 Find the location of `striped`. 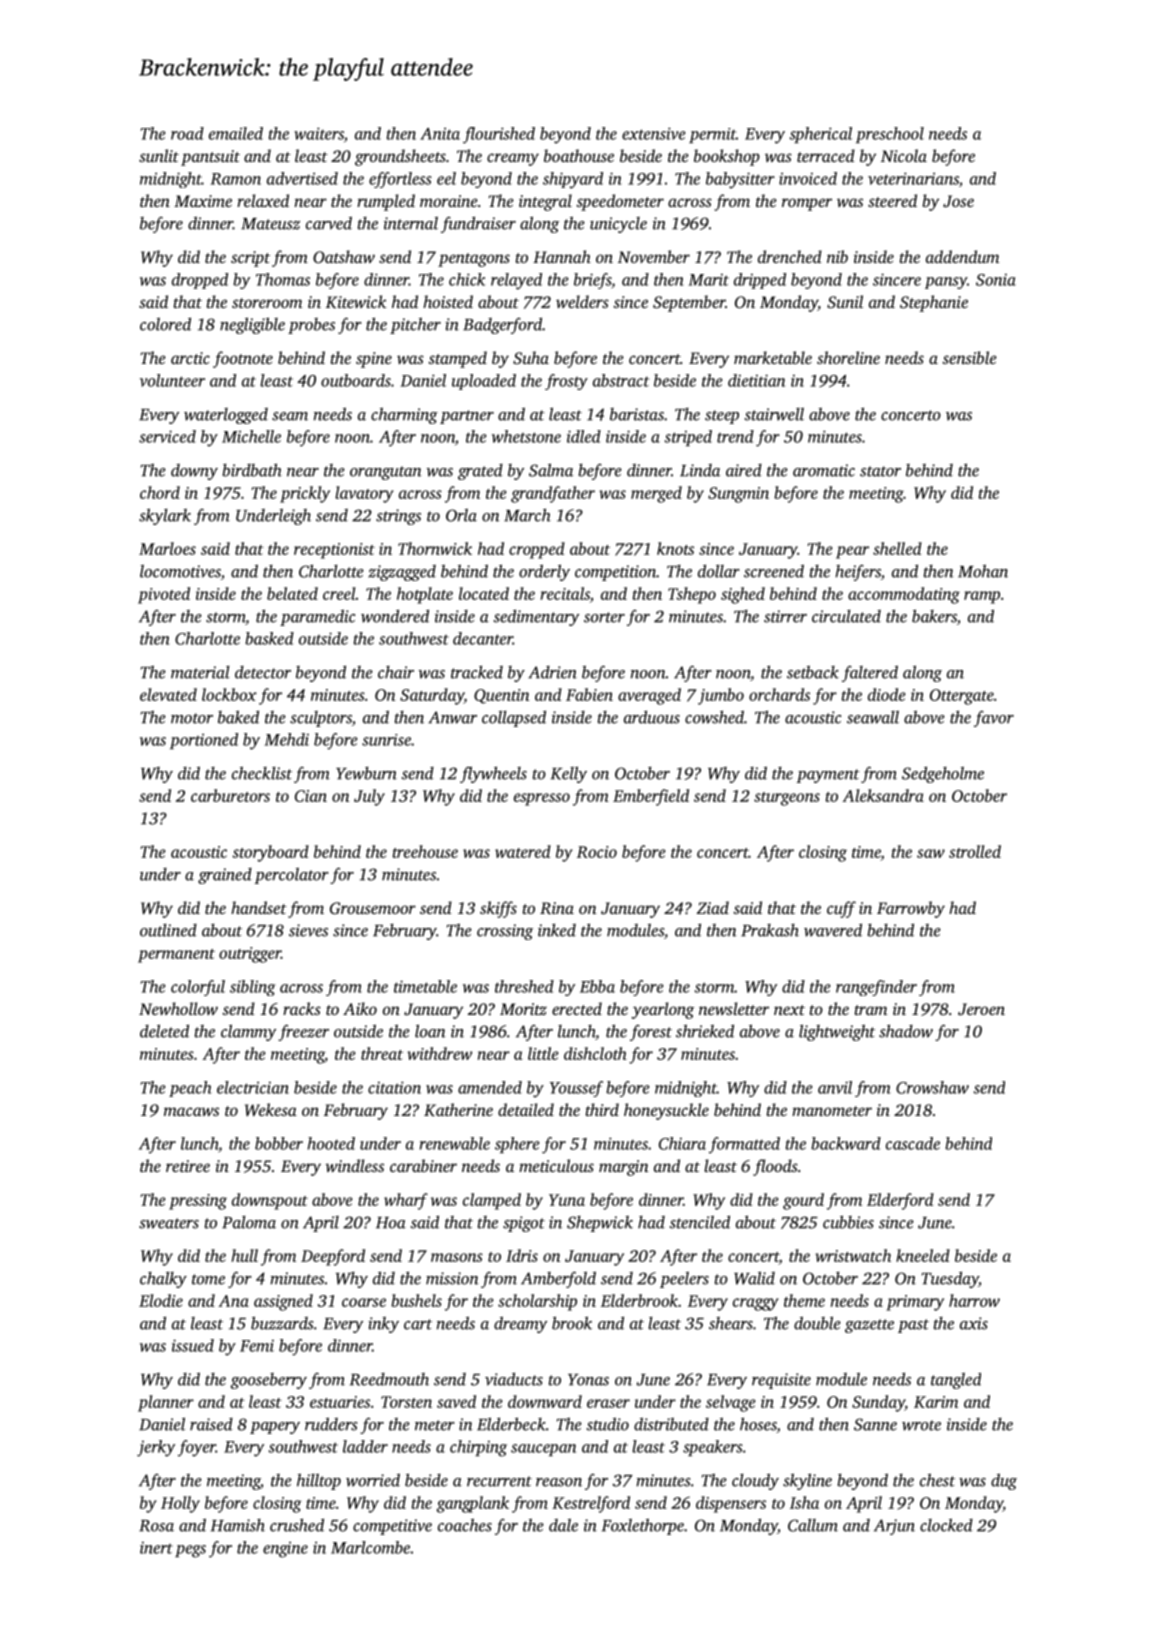

striped is located at coordinates (688, 438).
